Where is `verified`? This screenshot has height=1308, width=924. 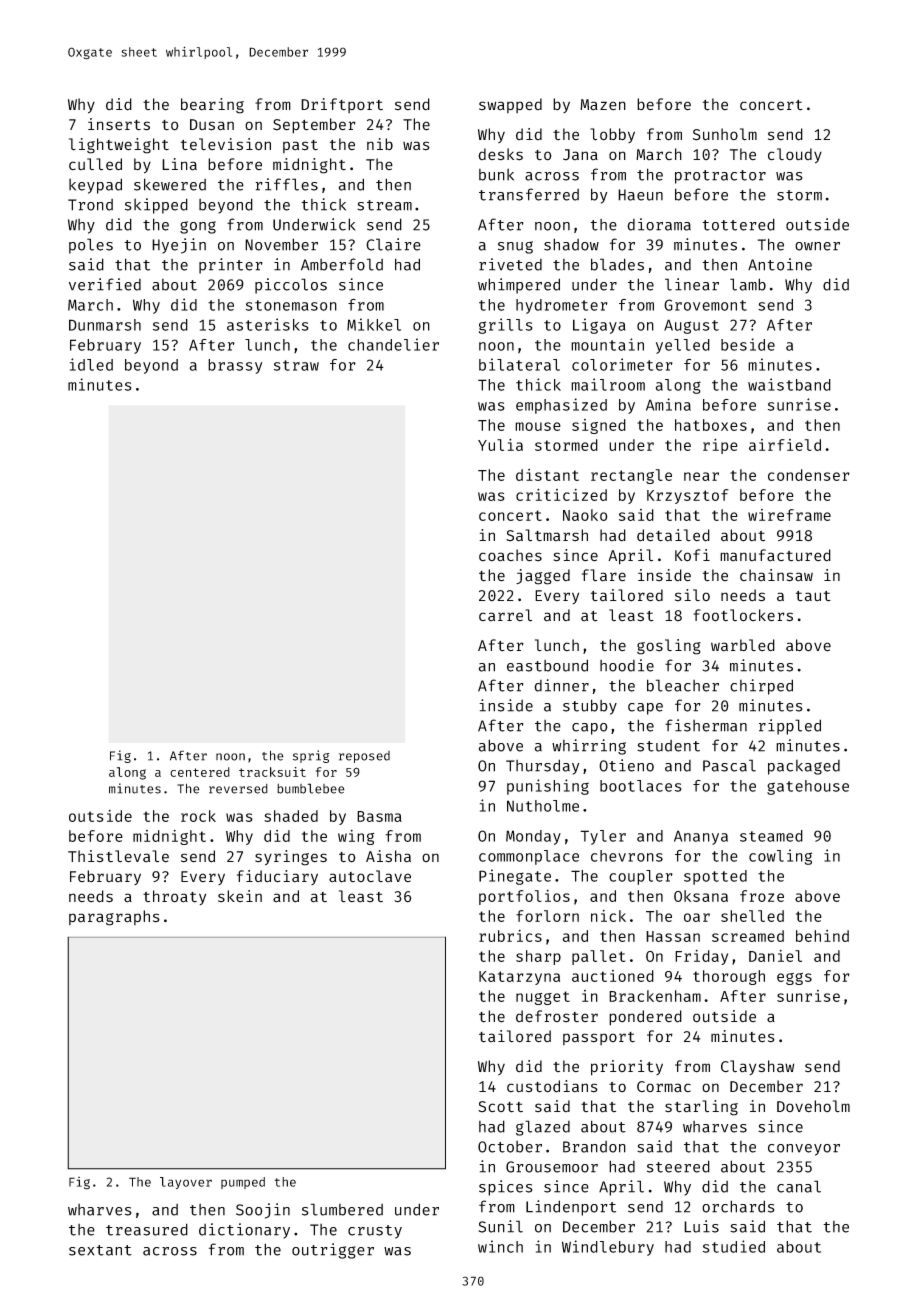
verified is located at coordinates (105, 284).
